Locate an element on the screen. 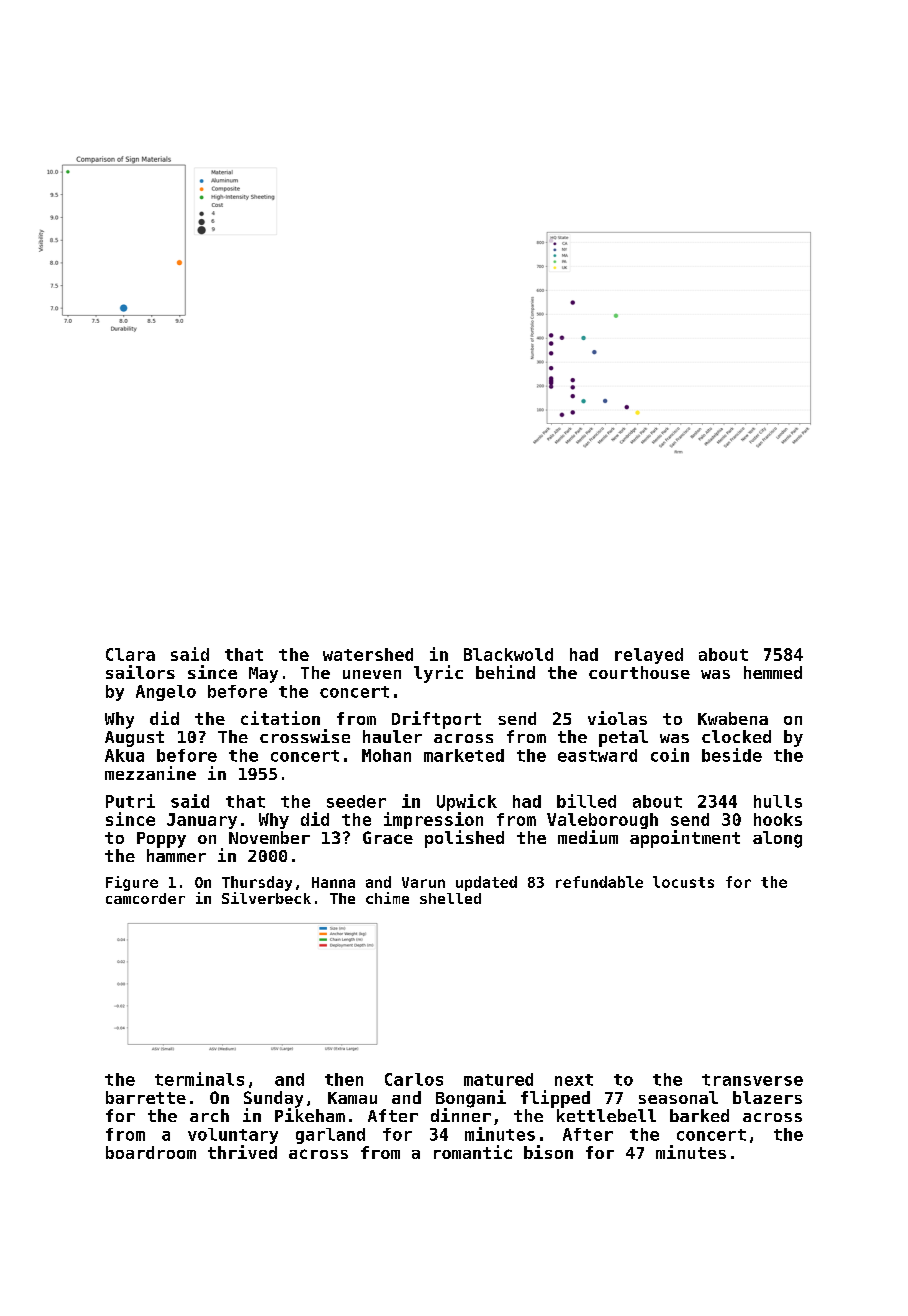 The height and width of the screenshot is (1316, 908). Kwabena is located at coordinates (733, 718).
